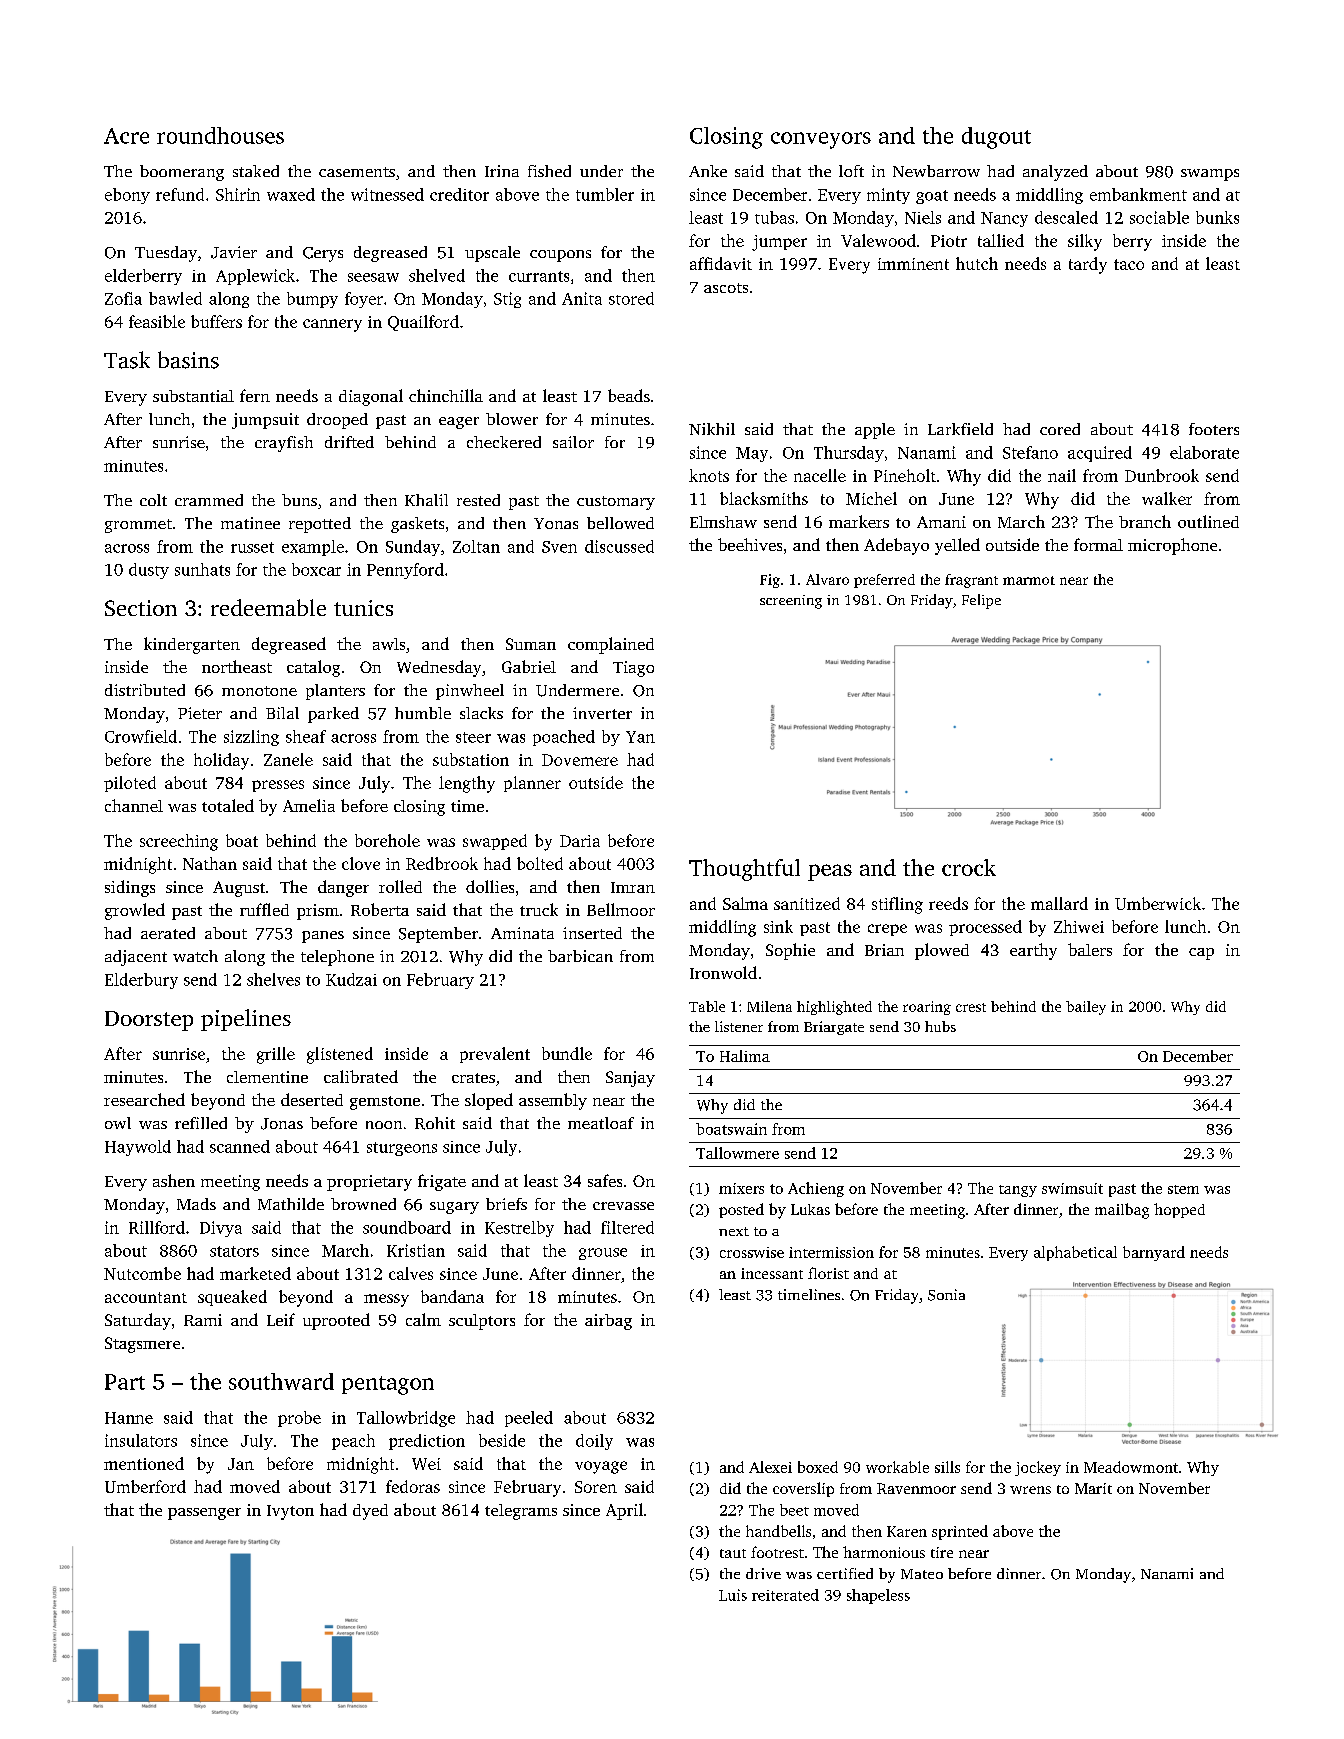 The height and width of the document is (1739, 1344). What do you see at coordinates (1085, 242) in the document?
I see `silky` at bounding box center [1085, 242].
